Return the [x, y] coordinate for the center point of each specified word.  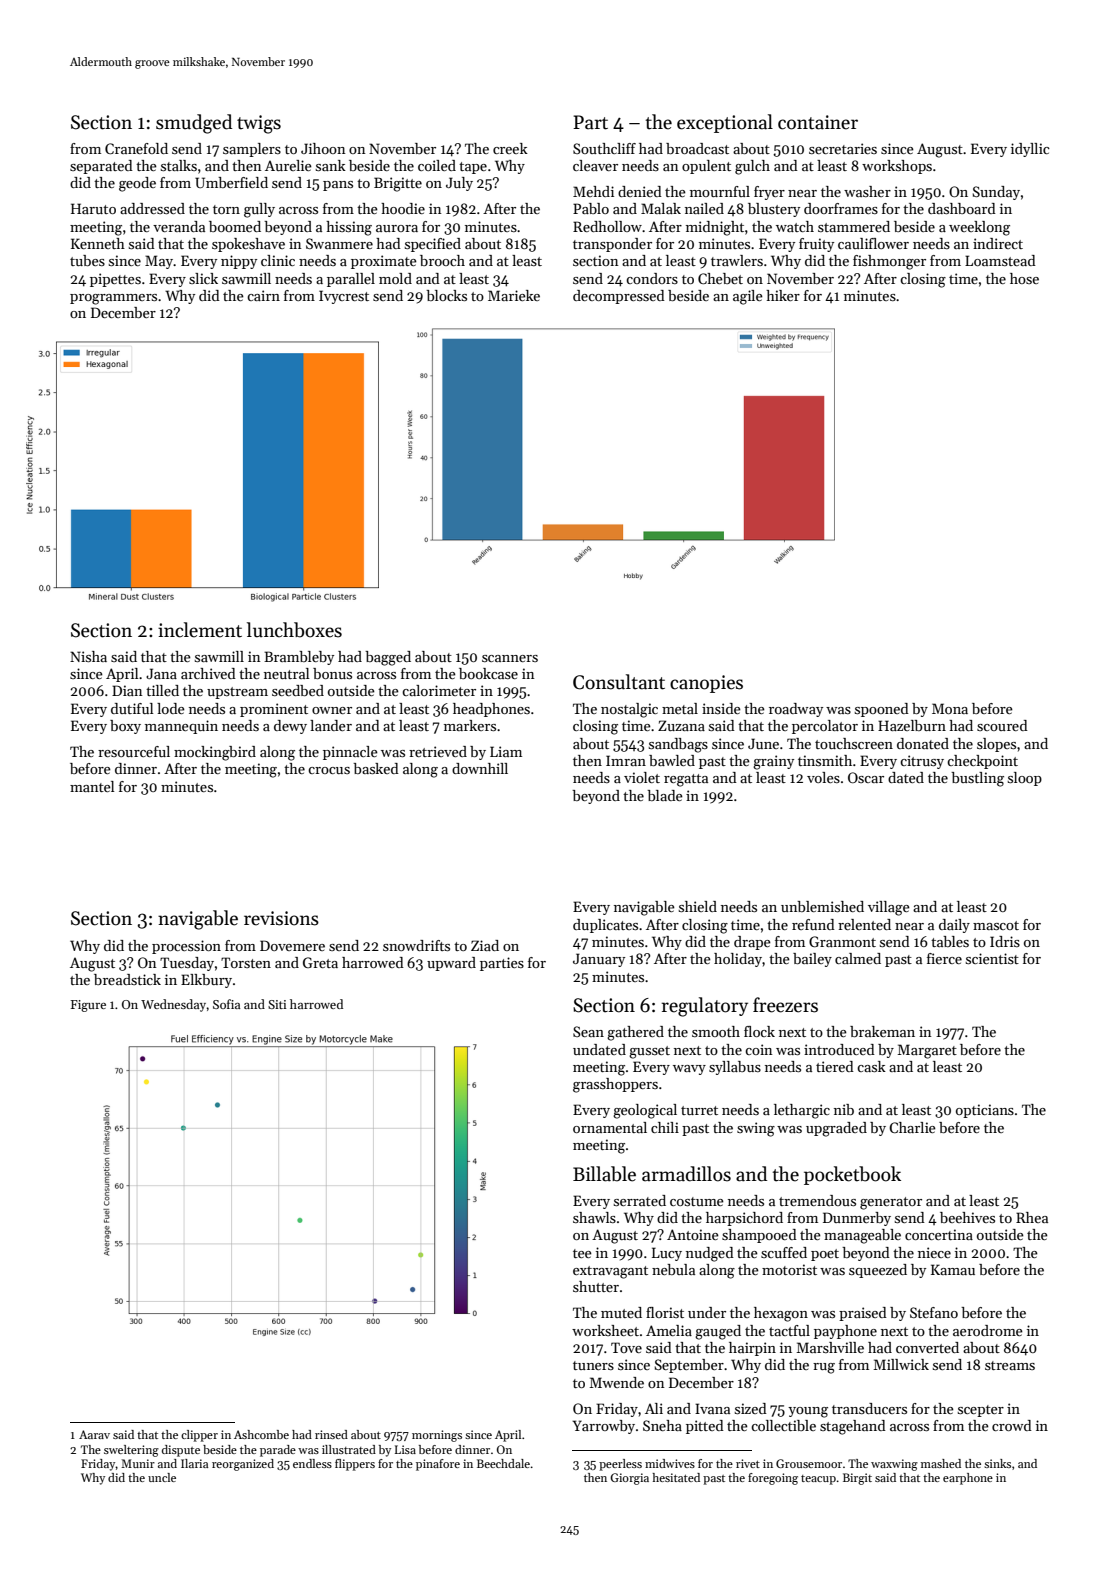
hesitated [676, 1477]
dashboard [962, 208]
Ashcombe [261, 1434]
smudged [194, 124]
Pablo [591, 208]
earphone [968, 1479]
